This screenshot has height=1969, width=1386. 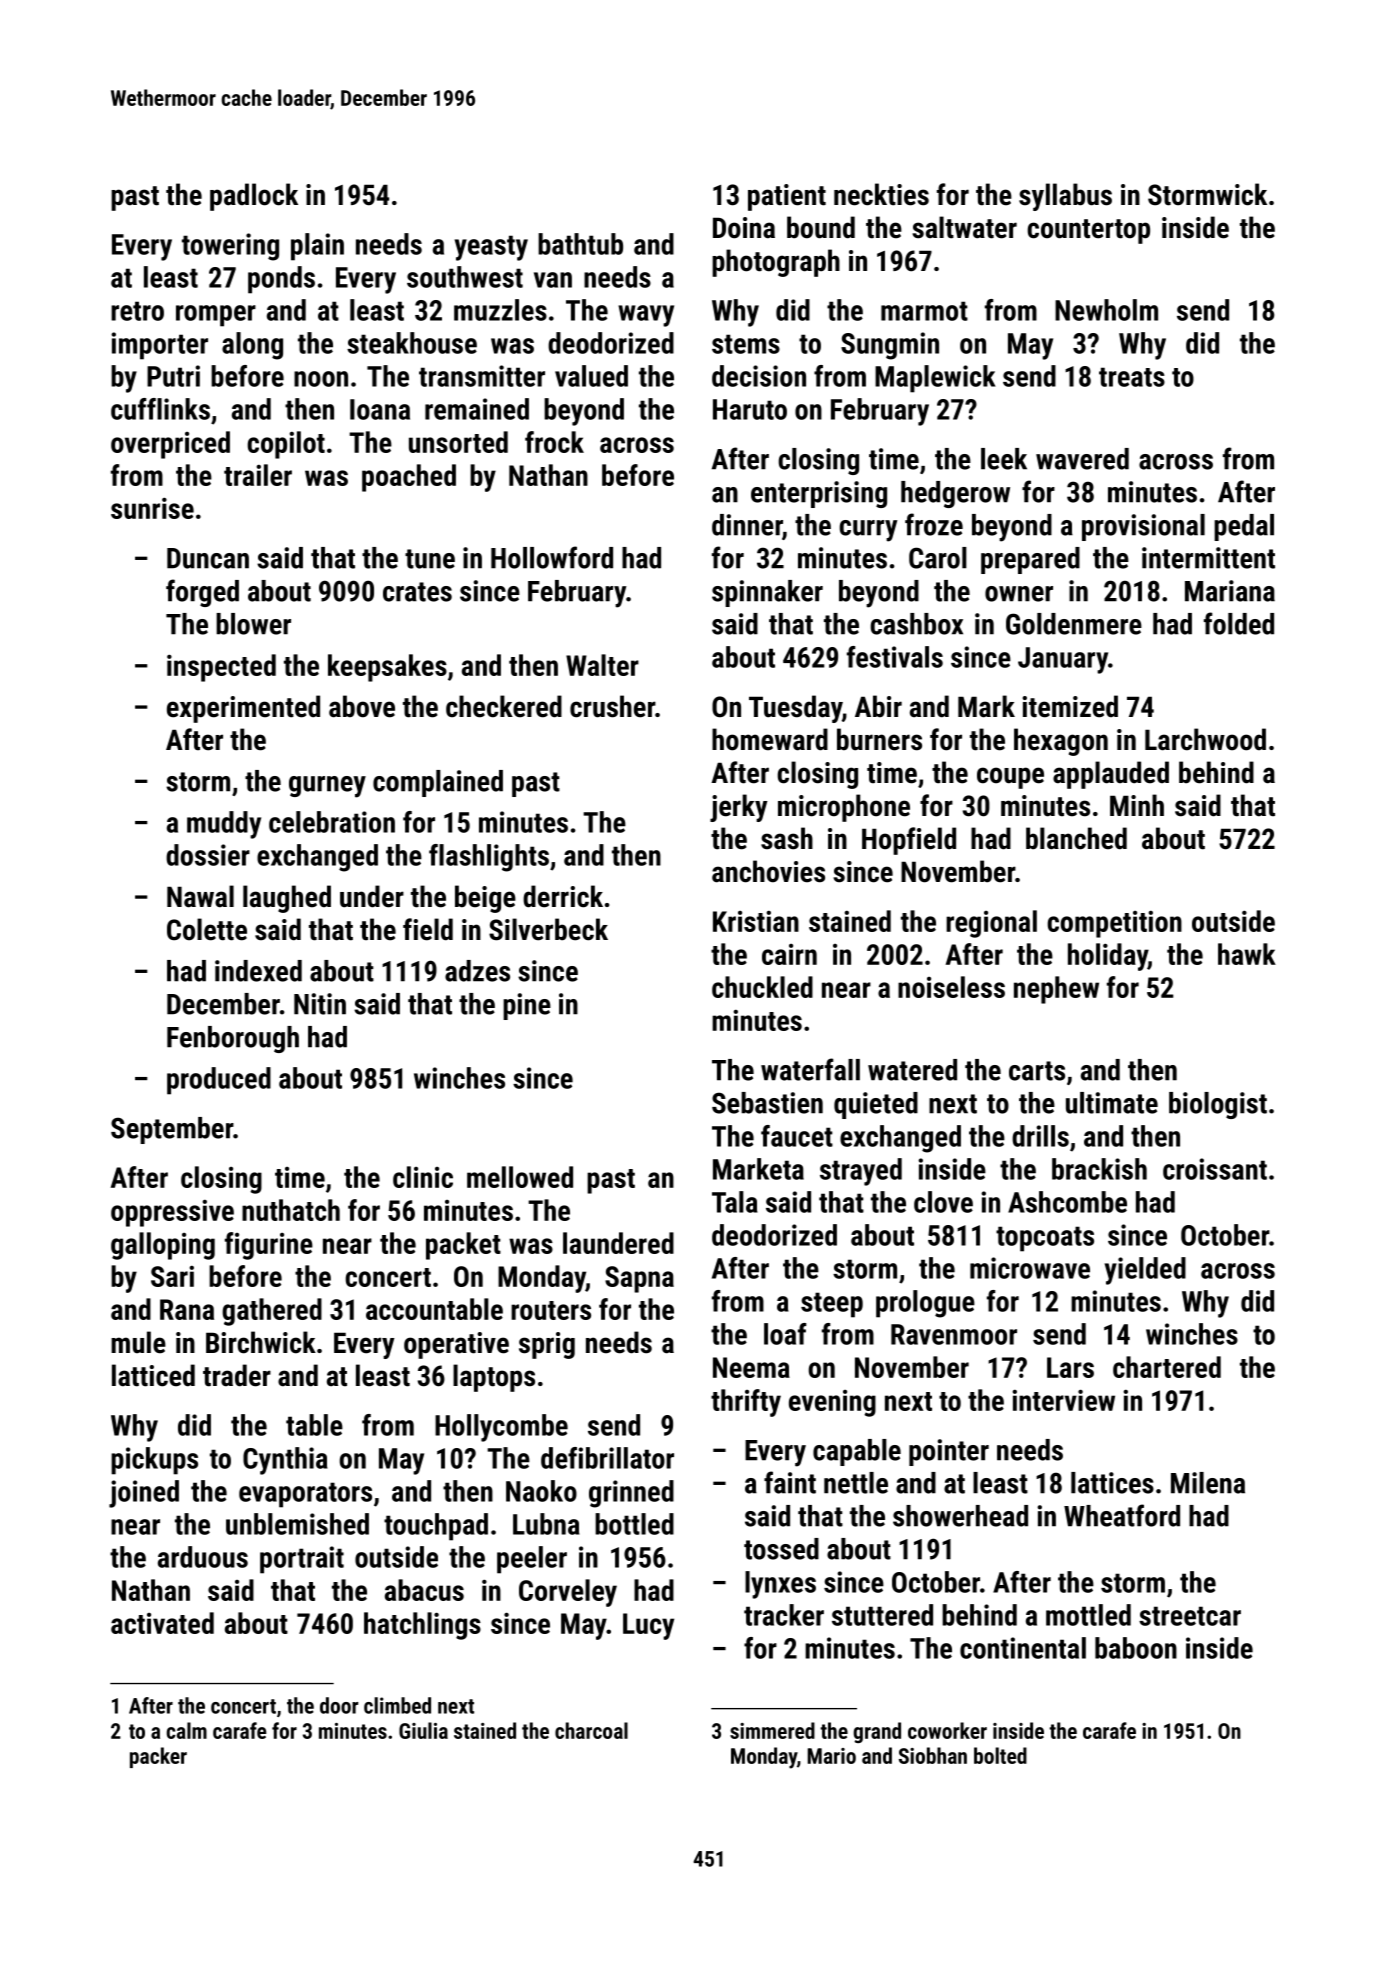 What do you see at coordinates (187, 1730) in the screenshot?
I see `calm` at bounding box center [187, 1730].
